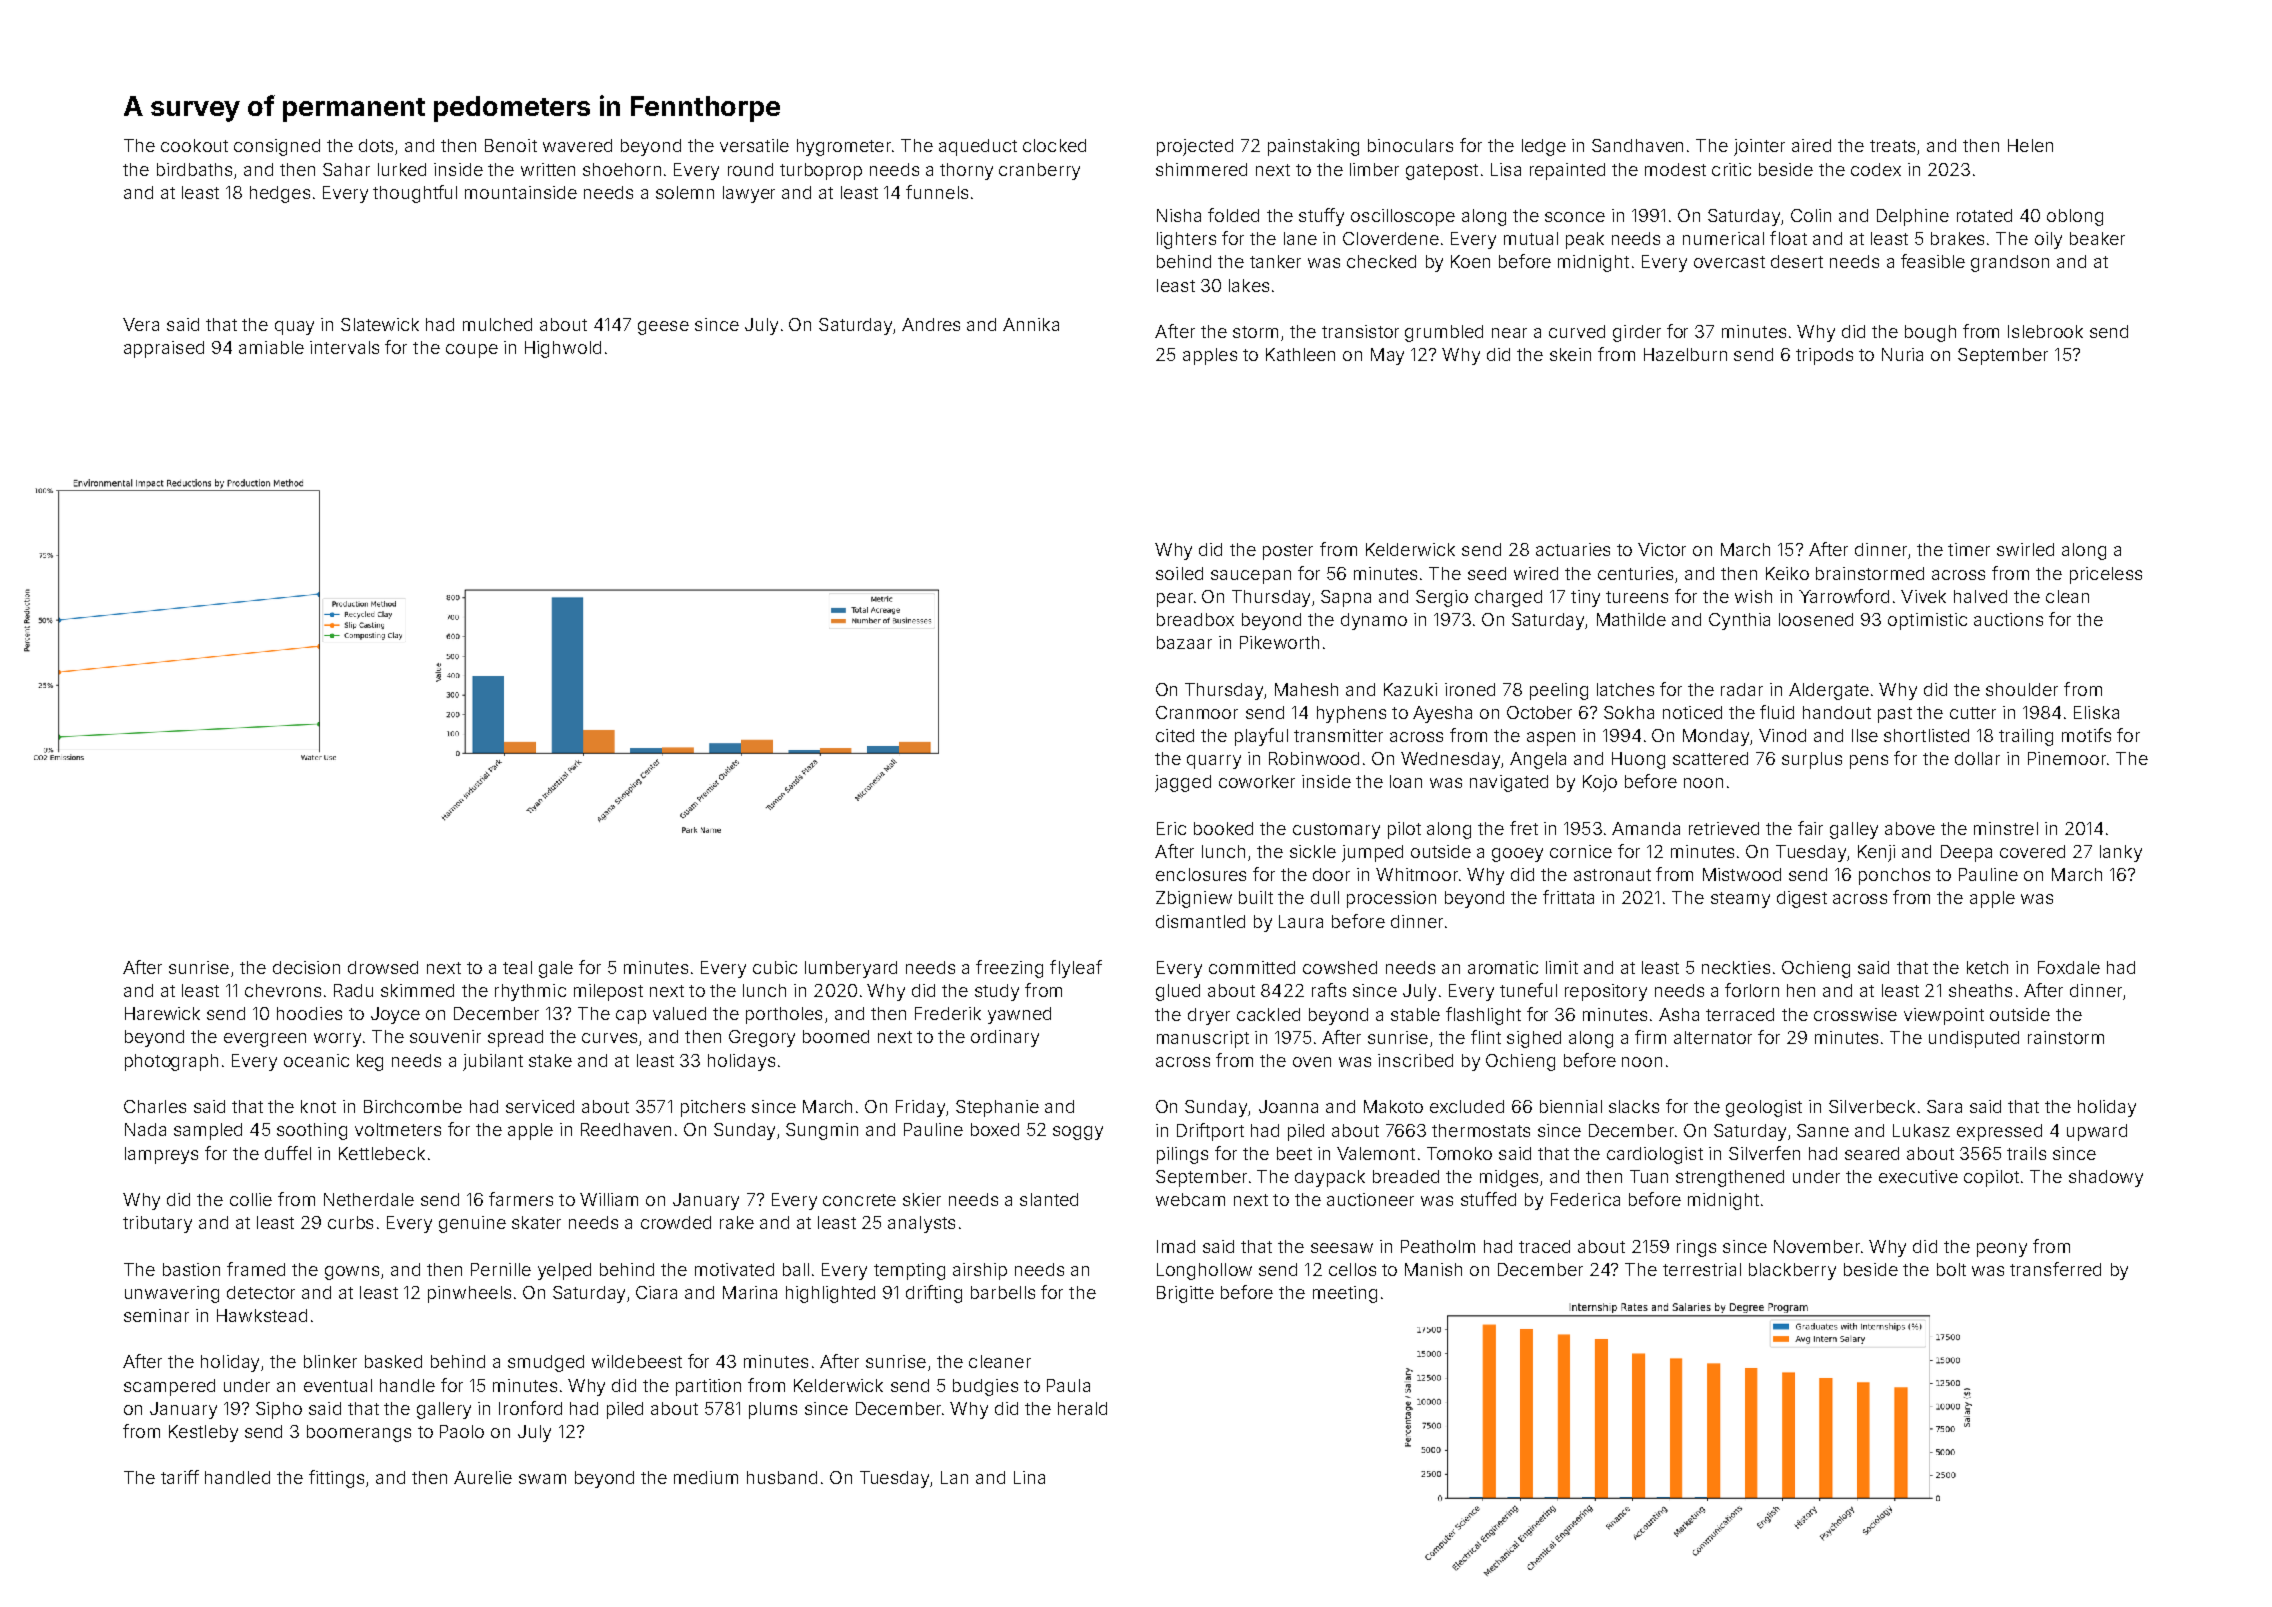 This screenshot has height=1607, width=2272. What do you see at coordinates (497, 324) in the screenshot?
I see `mulched` at bounding box center [497, 324].
